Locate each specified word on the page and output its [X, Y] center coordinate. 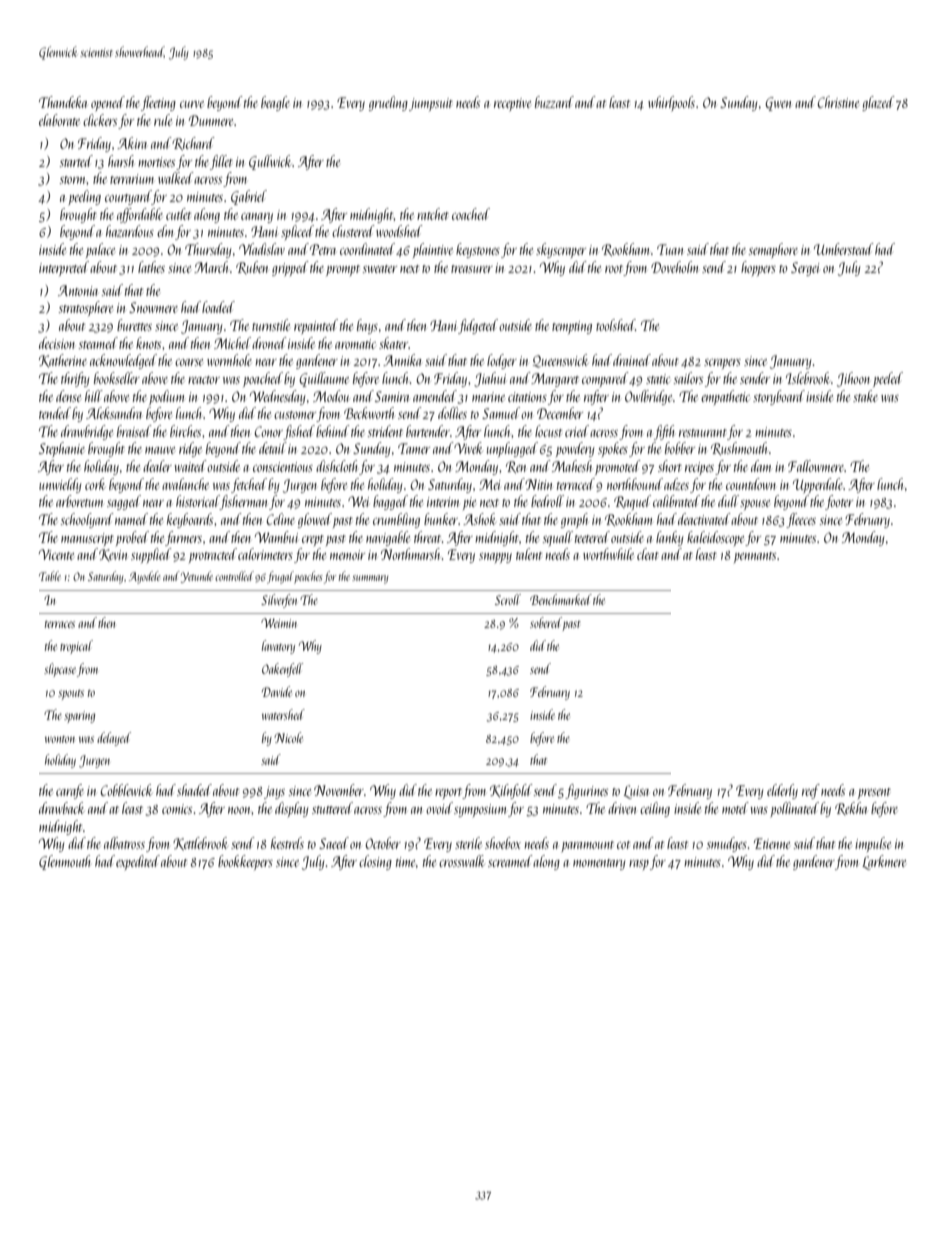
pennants [755, 557]
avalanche [185, 484]
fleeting [158, 103]
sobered [546, 622]
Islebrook [808, 378]
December [560, 413]
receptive [512, 104]
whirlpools [671, 103]
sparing [79, 717]
